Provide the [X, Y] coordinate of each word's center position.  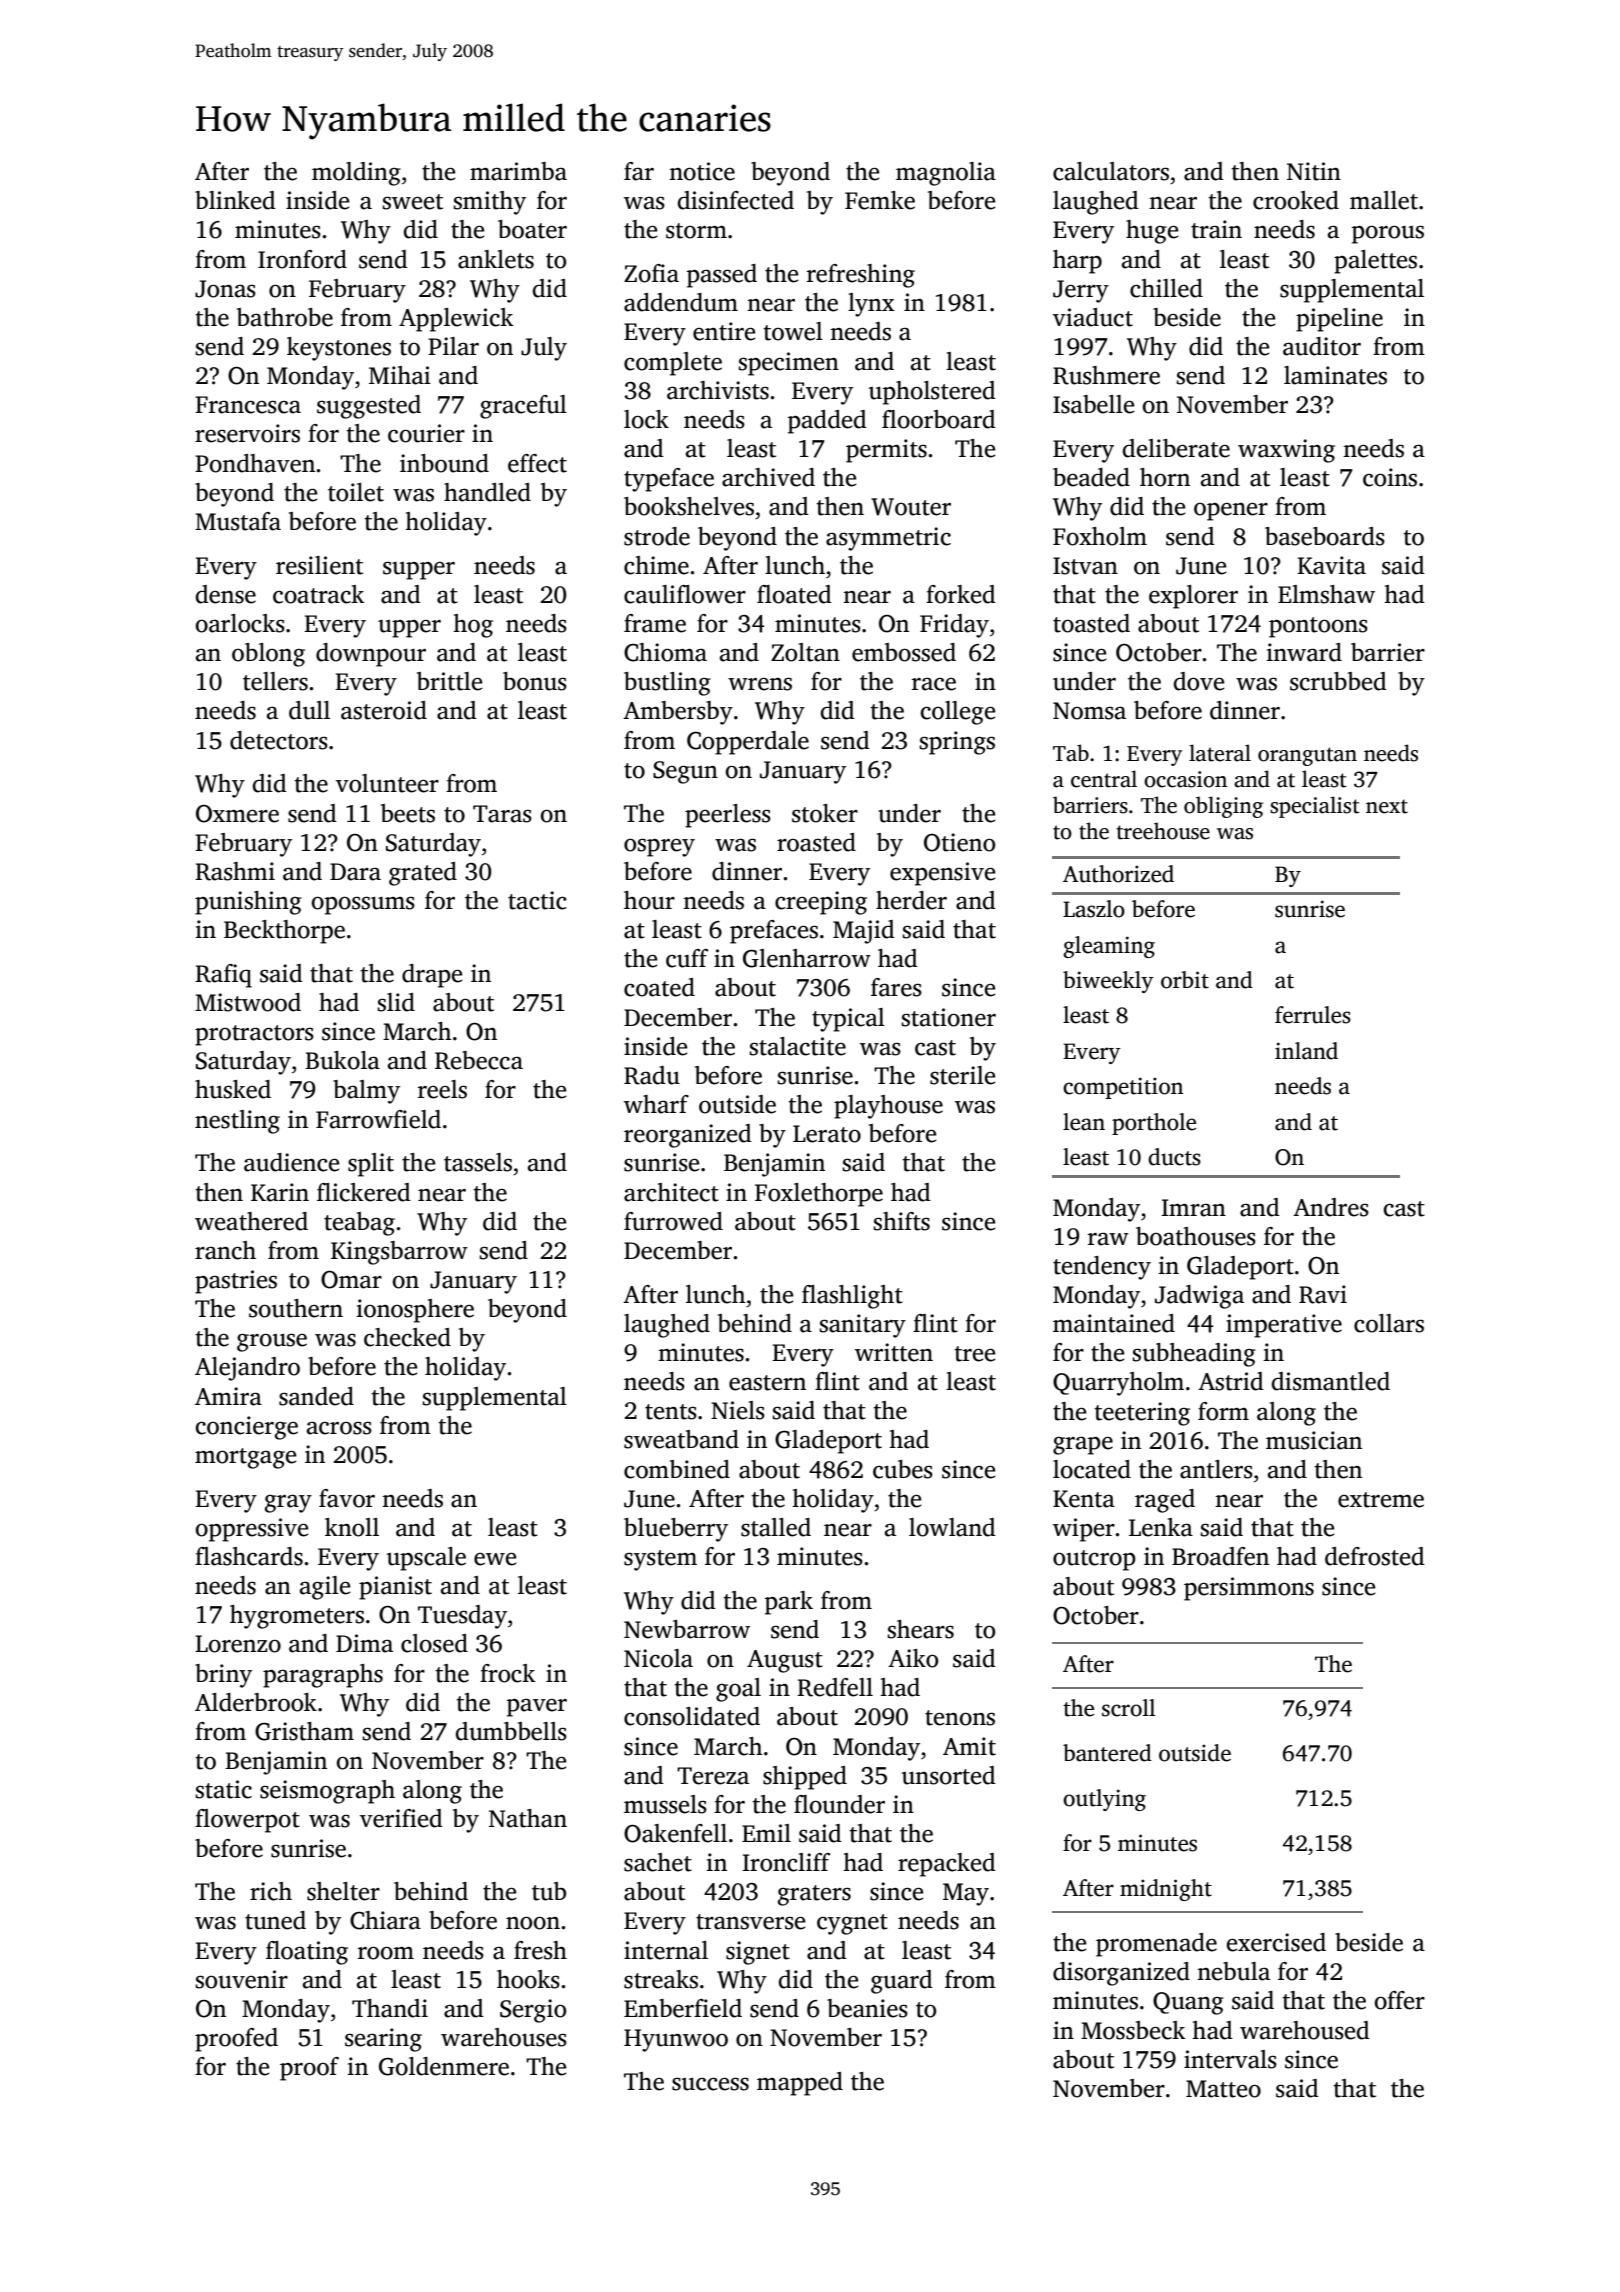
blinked [235, 200]
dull [309, 710]
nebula [1233, 1971]
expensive [942, 874]
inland [1306, 1051]
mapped [800, 2084]
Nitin [1314, 171]
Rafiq [223, 976]
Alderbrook [256, 1702]
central [1104, 779]
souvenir [241, 1979]
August [785, 1661]
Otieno [959, 842]
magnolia [946, 174]
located [1092, 1469]
